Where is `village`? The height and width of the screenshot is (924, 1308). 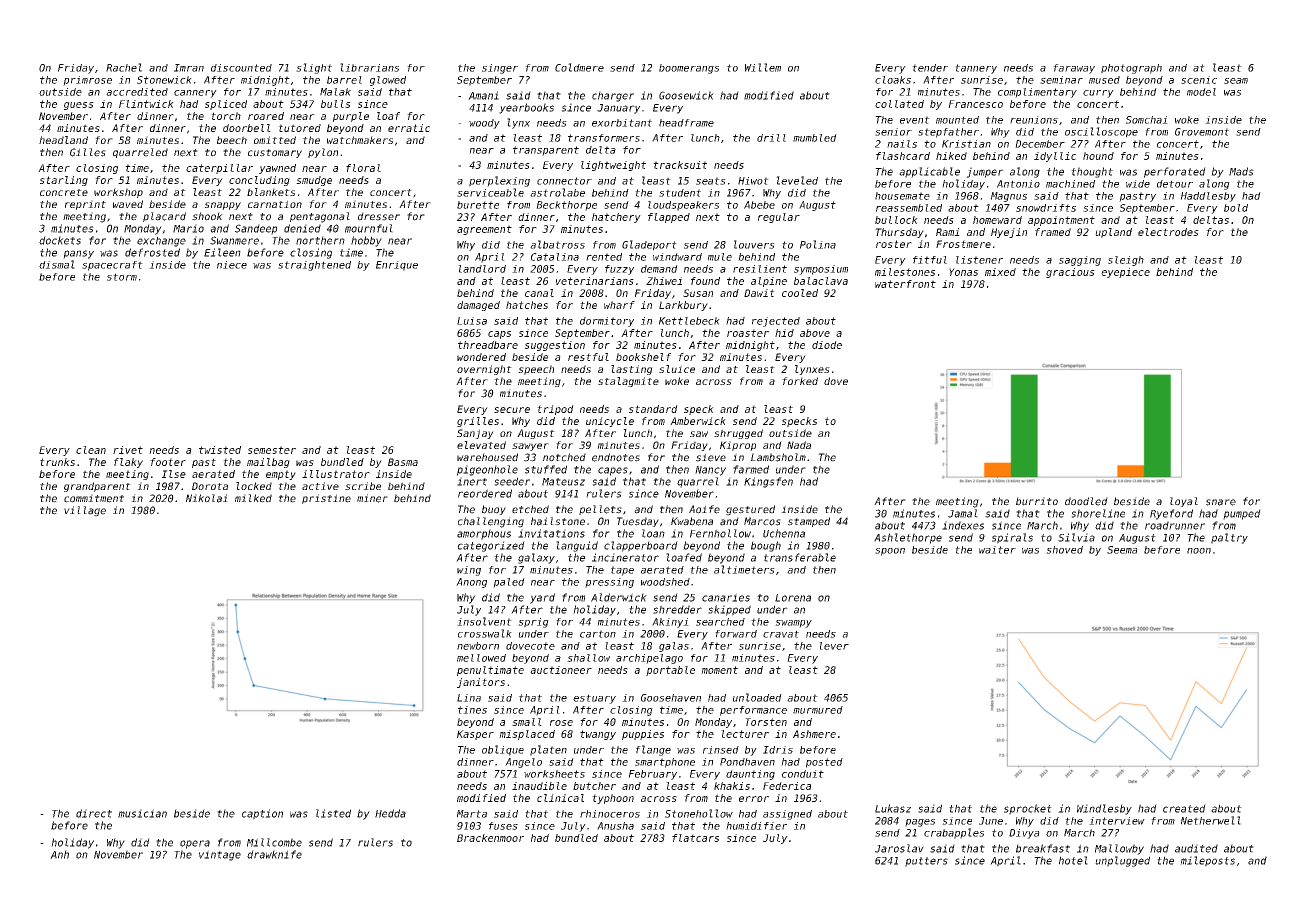 village is located at coordinates (85, 511).
